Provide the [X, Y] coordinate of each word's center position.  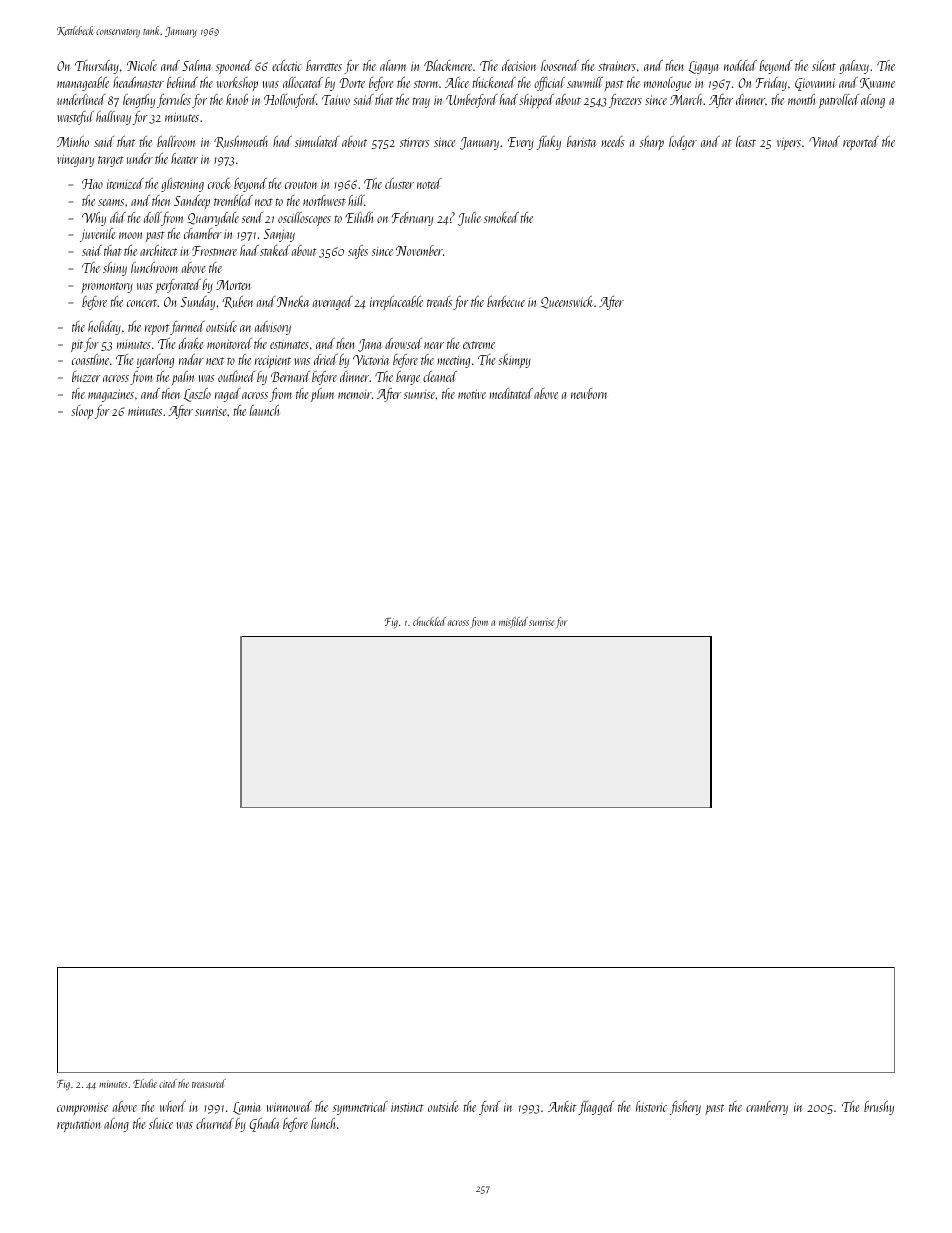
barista [581, 141]
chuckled [429, 621]
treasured [209, 1083]
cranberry [767, 1108]
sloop [82, 412]
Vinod [824, 141]
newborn [589, 393]
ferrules [174, 101]
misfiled [513, 622]
